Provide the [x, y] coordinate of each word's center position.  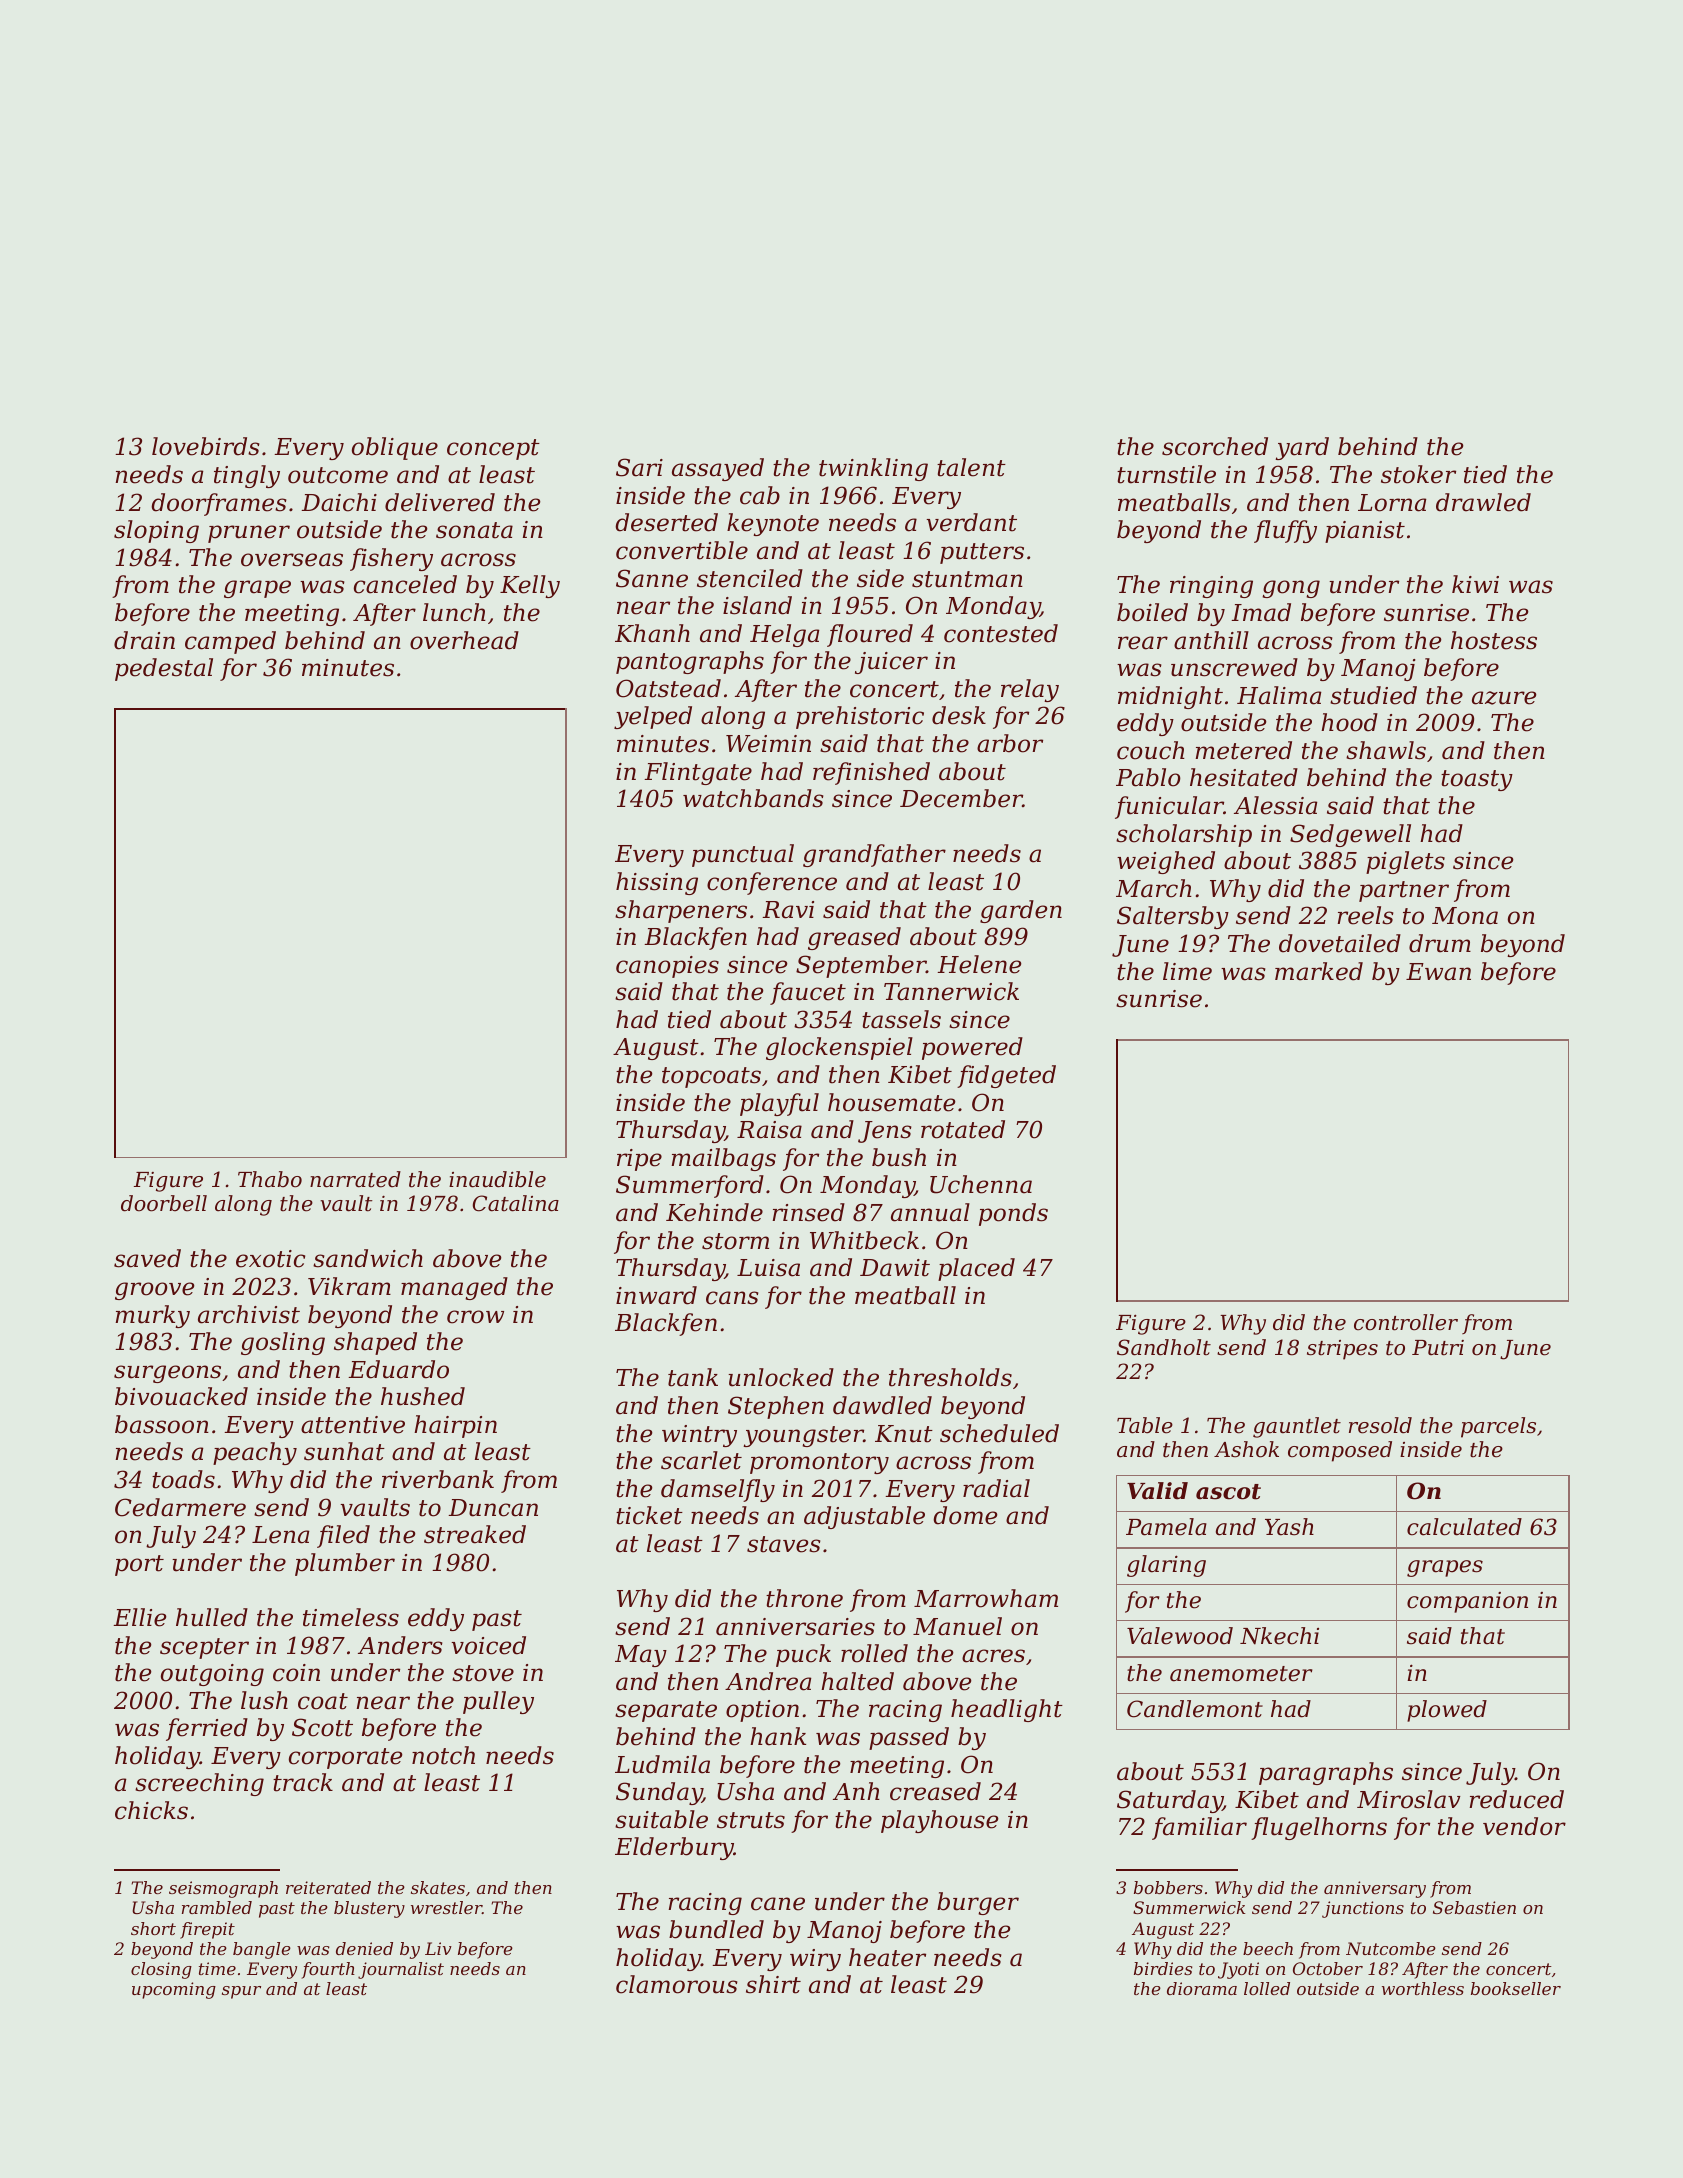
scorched [1215, 446]
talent [971, 467]
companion [1467, 1602]
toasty [1477, 780]
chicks [151, 1810]
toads [183, 1479]
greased [854, 938]
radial [996, 1488]
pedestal [164, 669]
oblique [395, 448]
